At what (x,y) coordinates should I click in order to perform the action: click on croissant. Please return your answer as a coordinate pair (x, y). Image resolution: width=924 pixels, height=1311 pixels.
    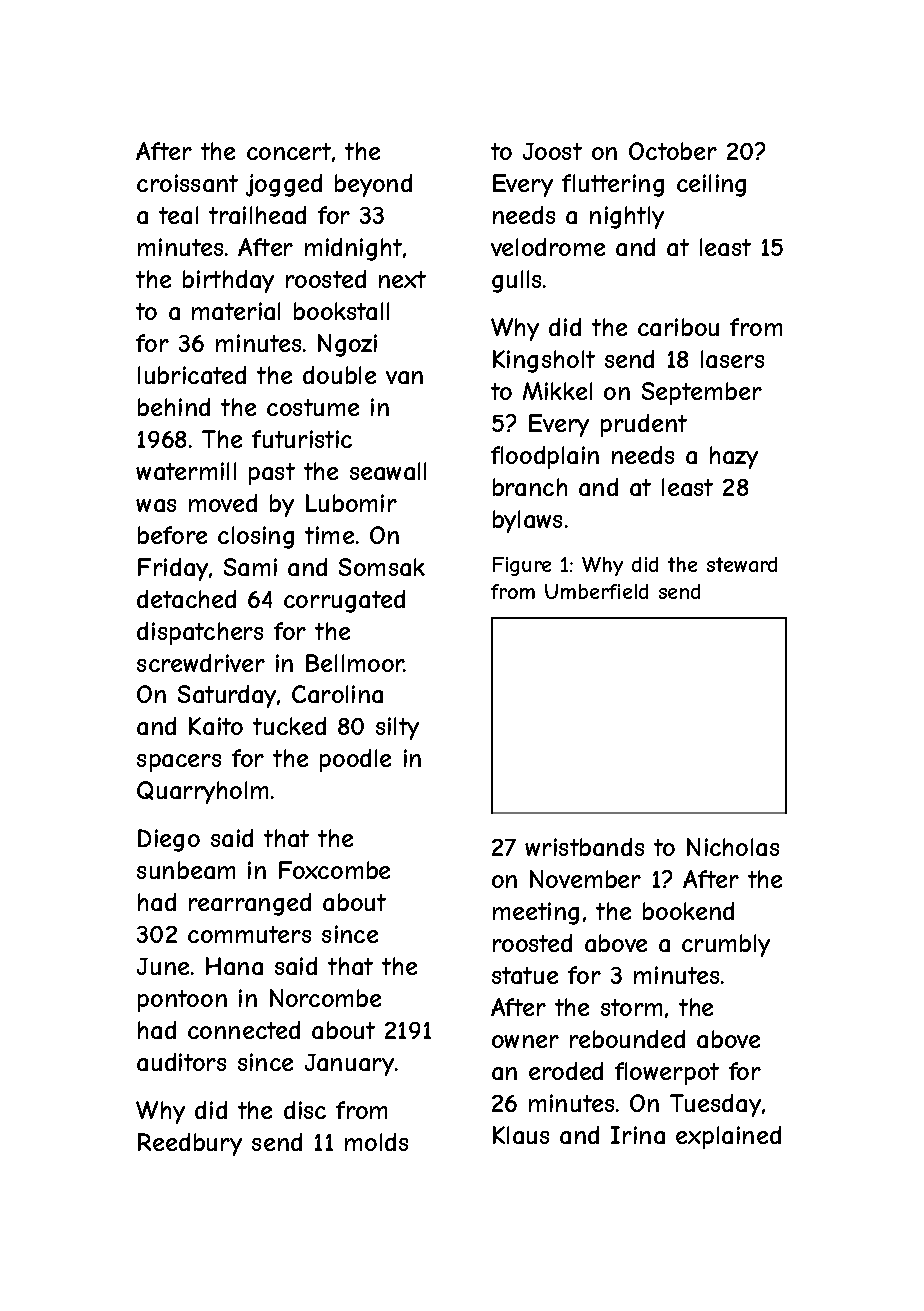
    Looking at the image, I should click on (187, 183).
